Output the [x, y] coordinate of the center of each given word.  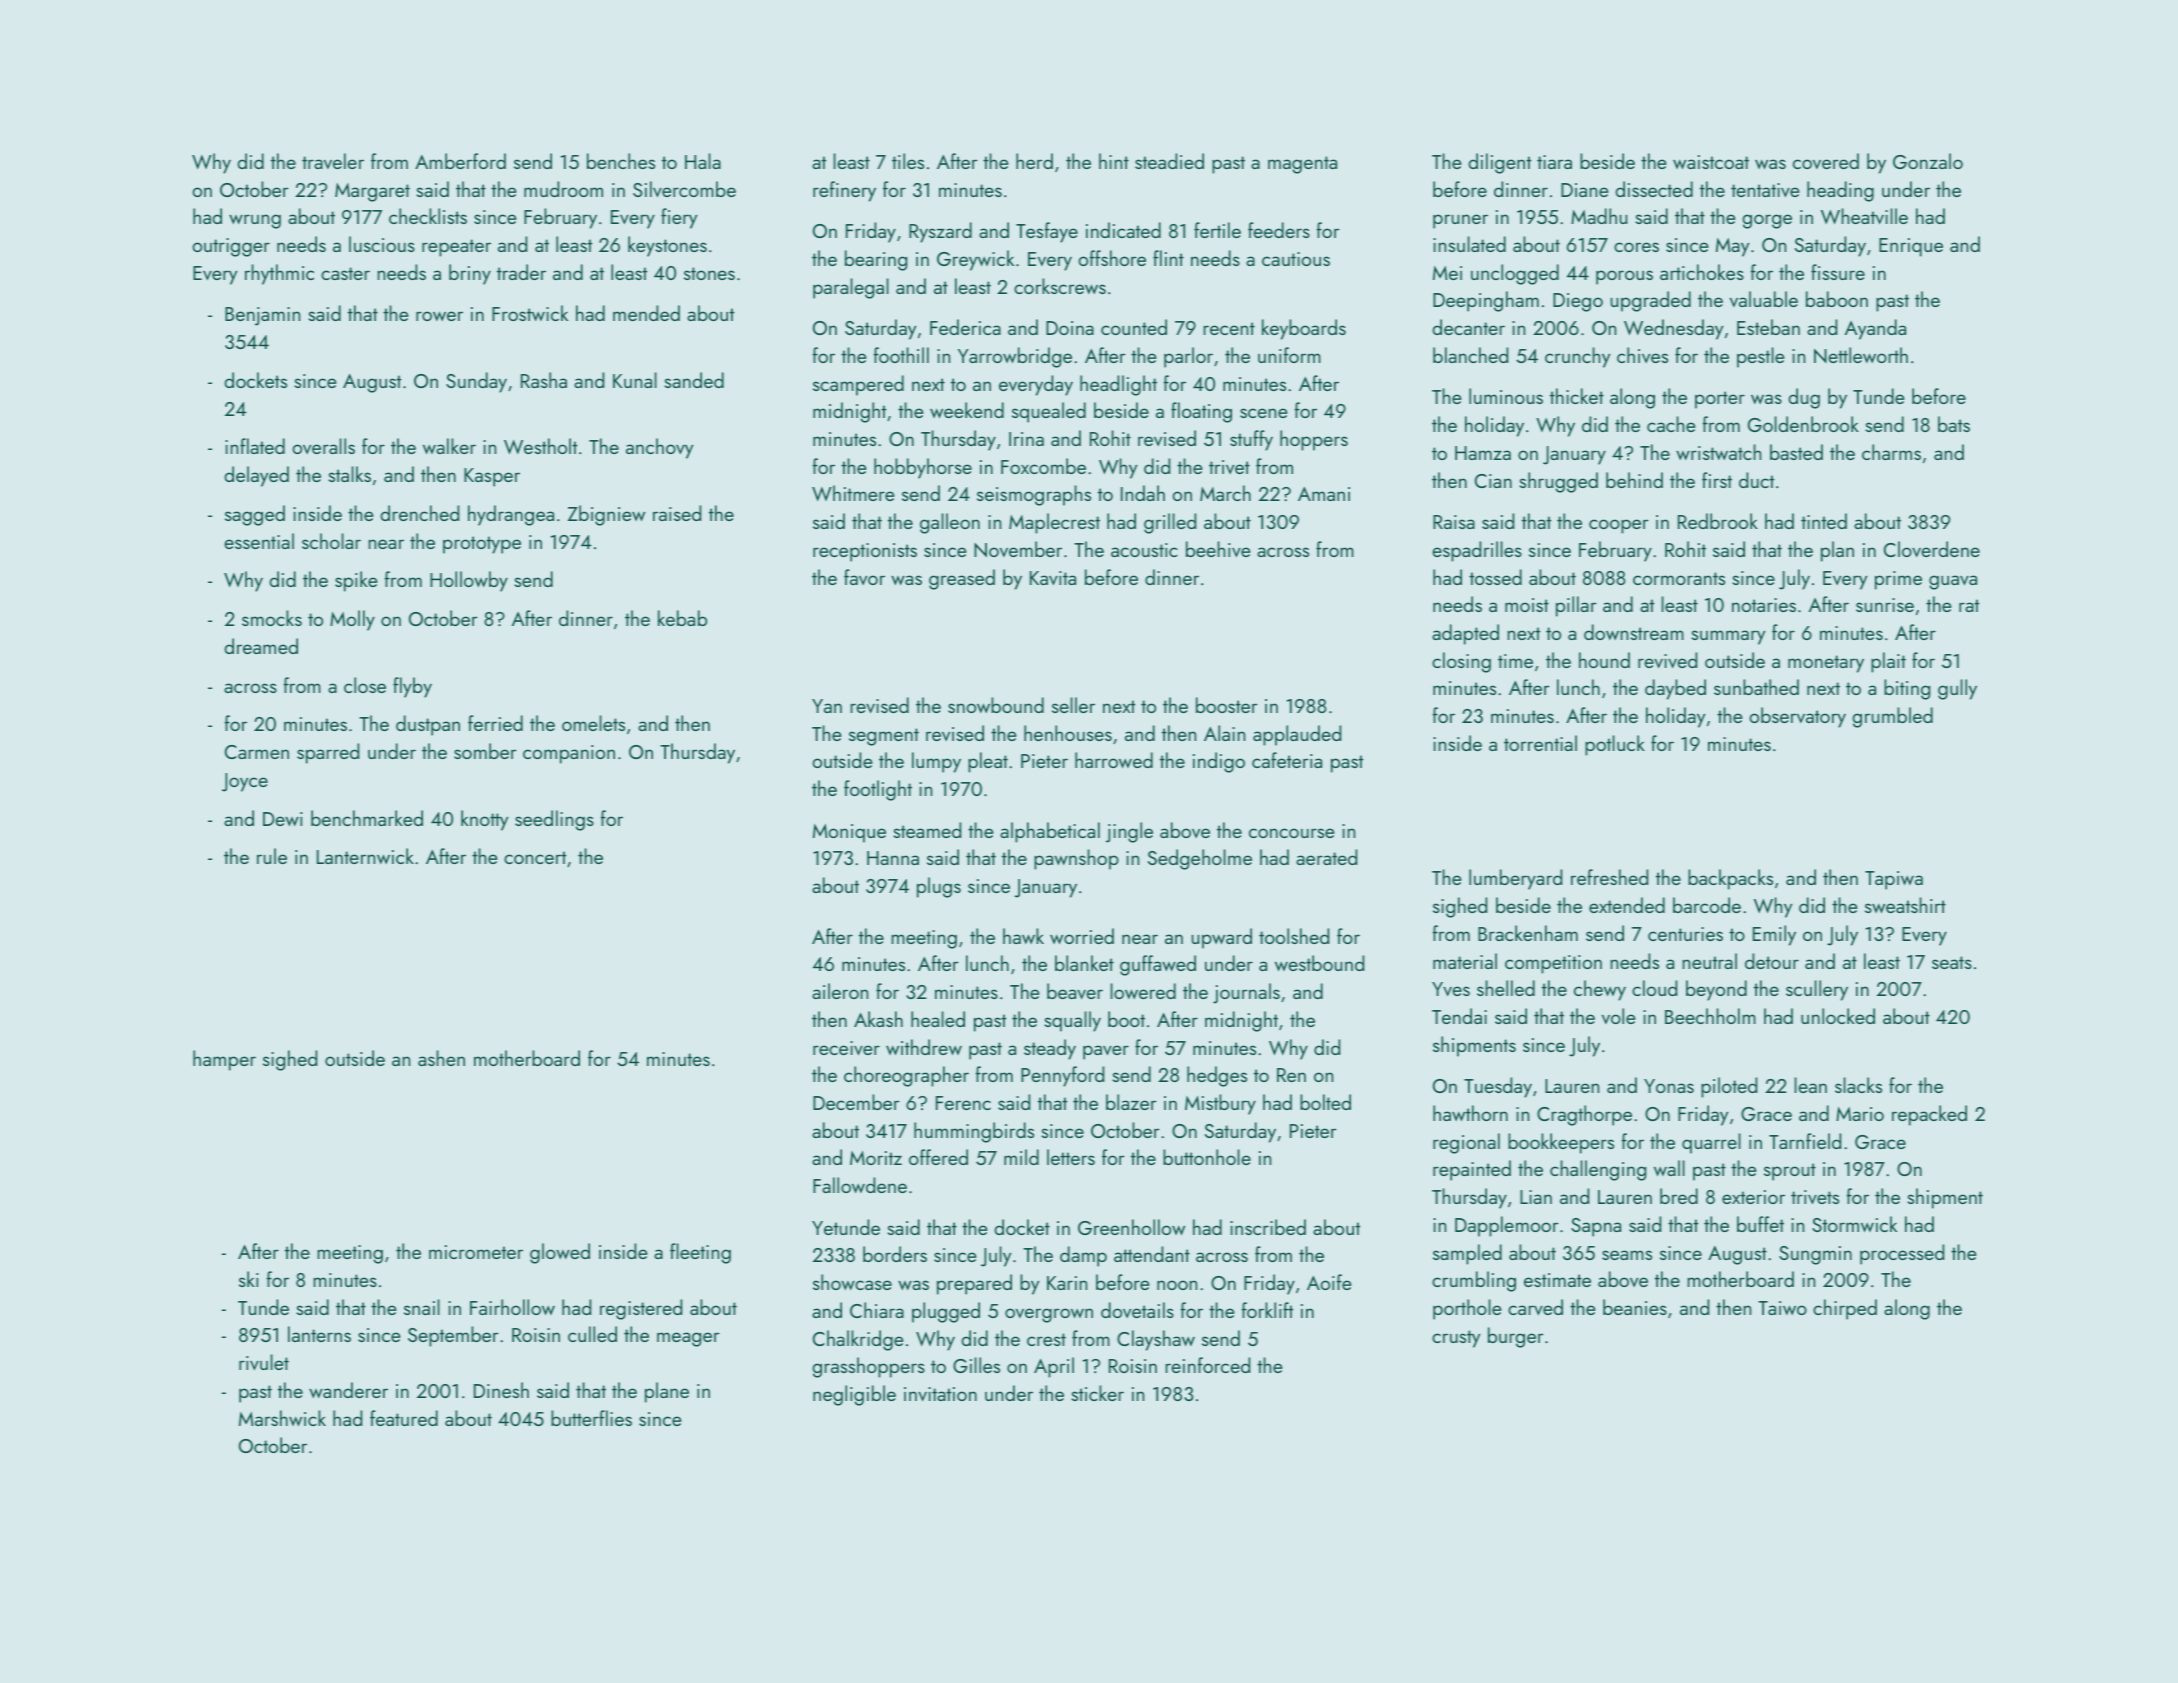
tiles [908, 161]
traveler [333, 161]
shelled [1506, 988]
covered [1826, 161]
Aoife [1329, 1282]
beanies [1635, 1307]
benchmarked [367, 818]
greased [962, 579]
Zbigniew [606, 515]
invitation [940, 1394]
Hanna [893, 858]
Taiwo [1782, 1308]
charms [1891, 452]
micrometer [476, 1252]
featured [404, 1418]
